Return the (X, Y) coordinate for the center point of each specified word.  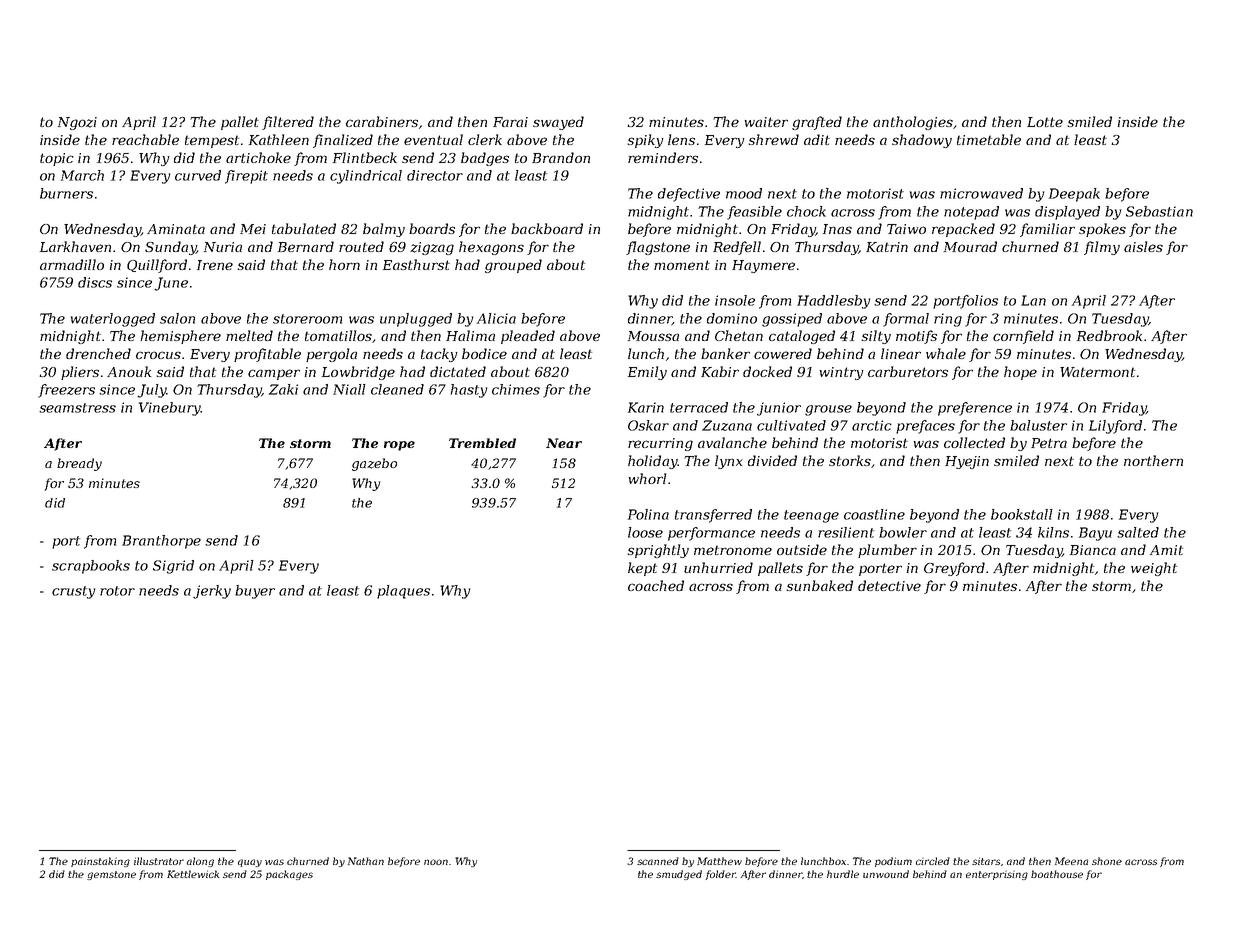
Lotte (1045, 122)
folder (720, 875)
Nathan (366, 861)
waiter (766, 122)
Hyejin (967, 462)
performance (711, 534)
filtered (288, 123)
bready (79, 464)
